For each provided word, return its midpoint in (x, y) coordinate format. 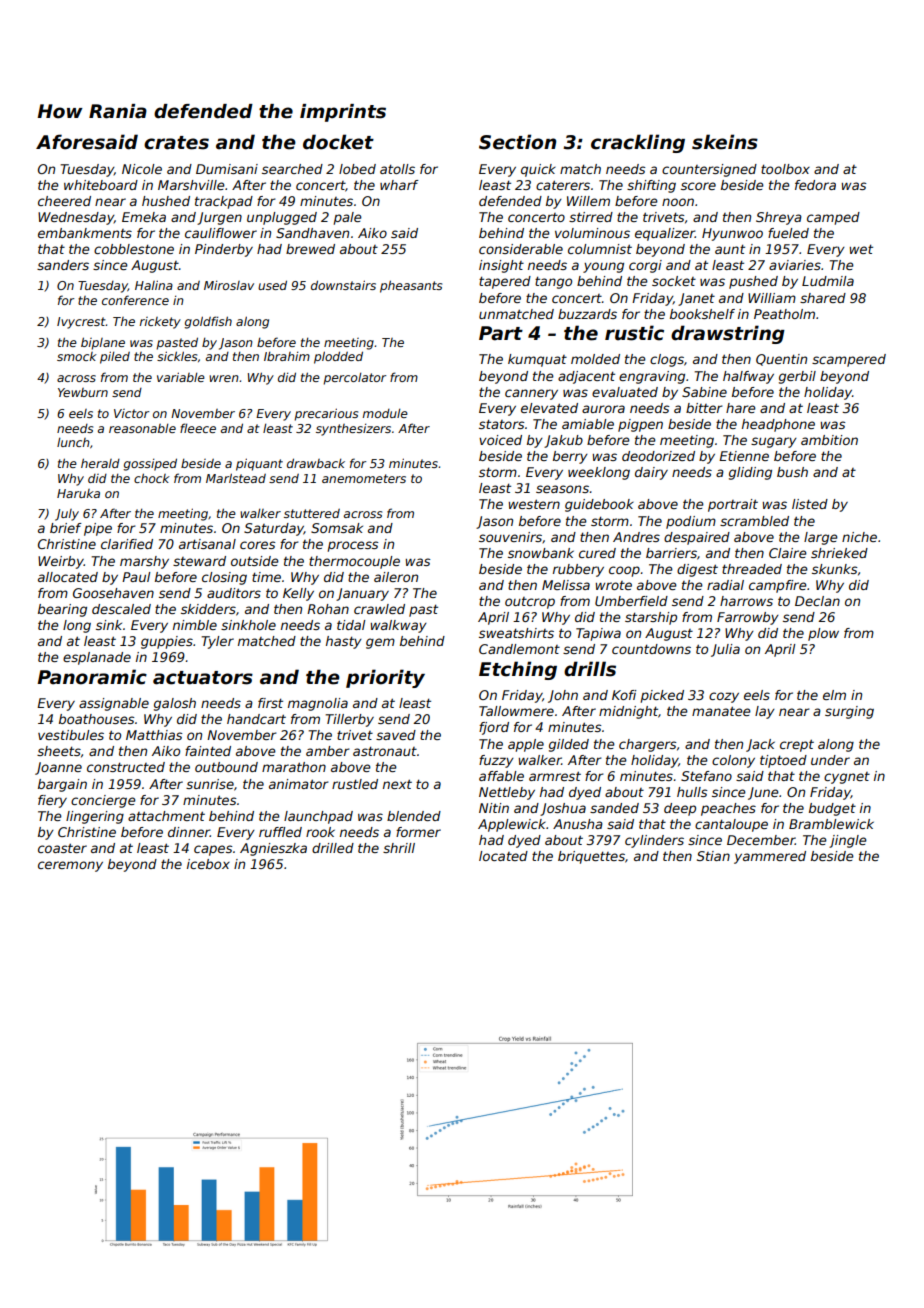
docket (338, 142)
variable (181, 377)
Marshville (191, 185)
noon (678, 202)
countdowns (651, 649)
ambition (829, 440)
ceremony (70, 866)
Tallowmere (516, 711)
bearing (62, 610)
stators (501, 424)
